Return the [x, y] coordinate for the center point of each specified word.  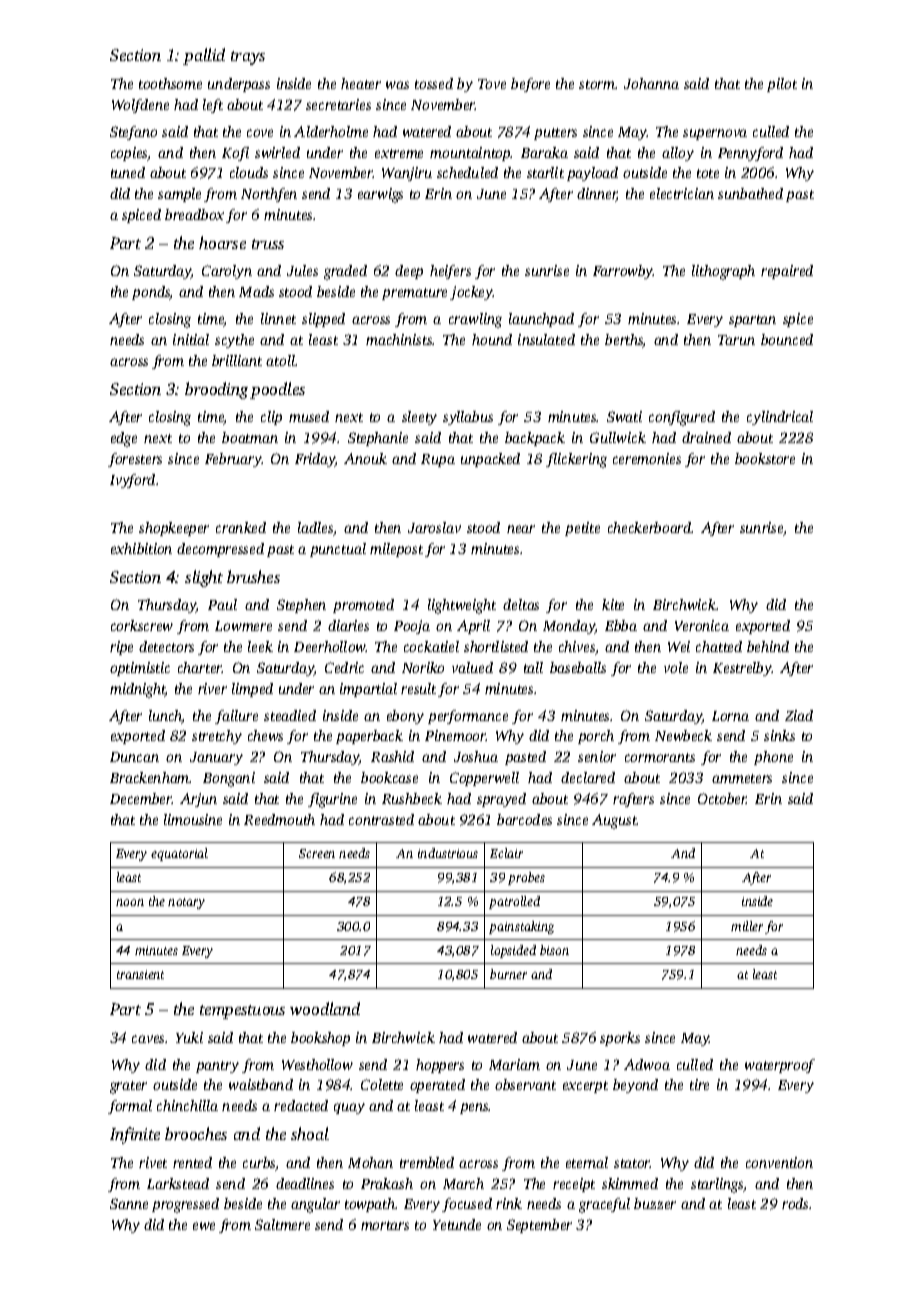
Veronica [702, 625]
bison [554, 950]
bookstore [765, 458]
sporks [620, 1039]
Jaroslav [434, 527]
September [539, 1226]
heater [361, 83]
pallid [204, 56]
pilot [782, 85]
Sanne [129, 1203]
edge [124, 439]
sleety [419, 418]
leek [260, 646]
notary [186, 903]
